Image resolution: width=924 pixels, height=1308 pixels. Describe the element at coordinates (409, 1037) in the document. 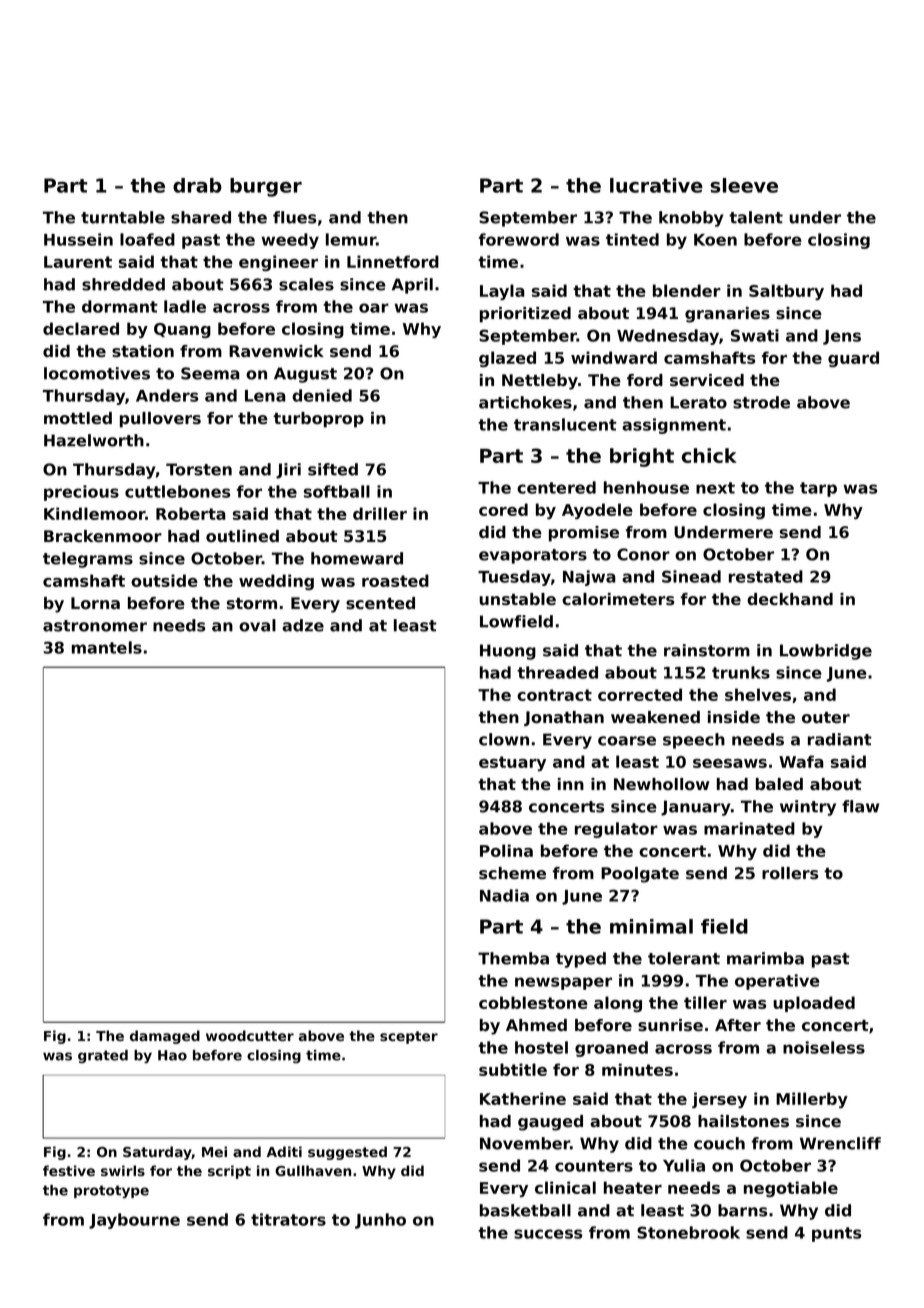

I see `scepter` at that location.
